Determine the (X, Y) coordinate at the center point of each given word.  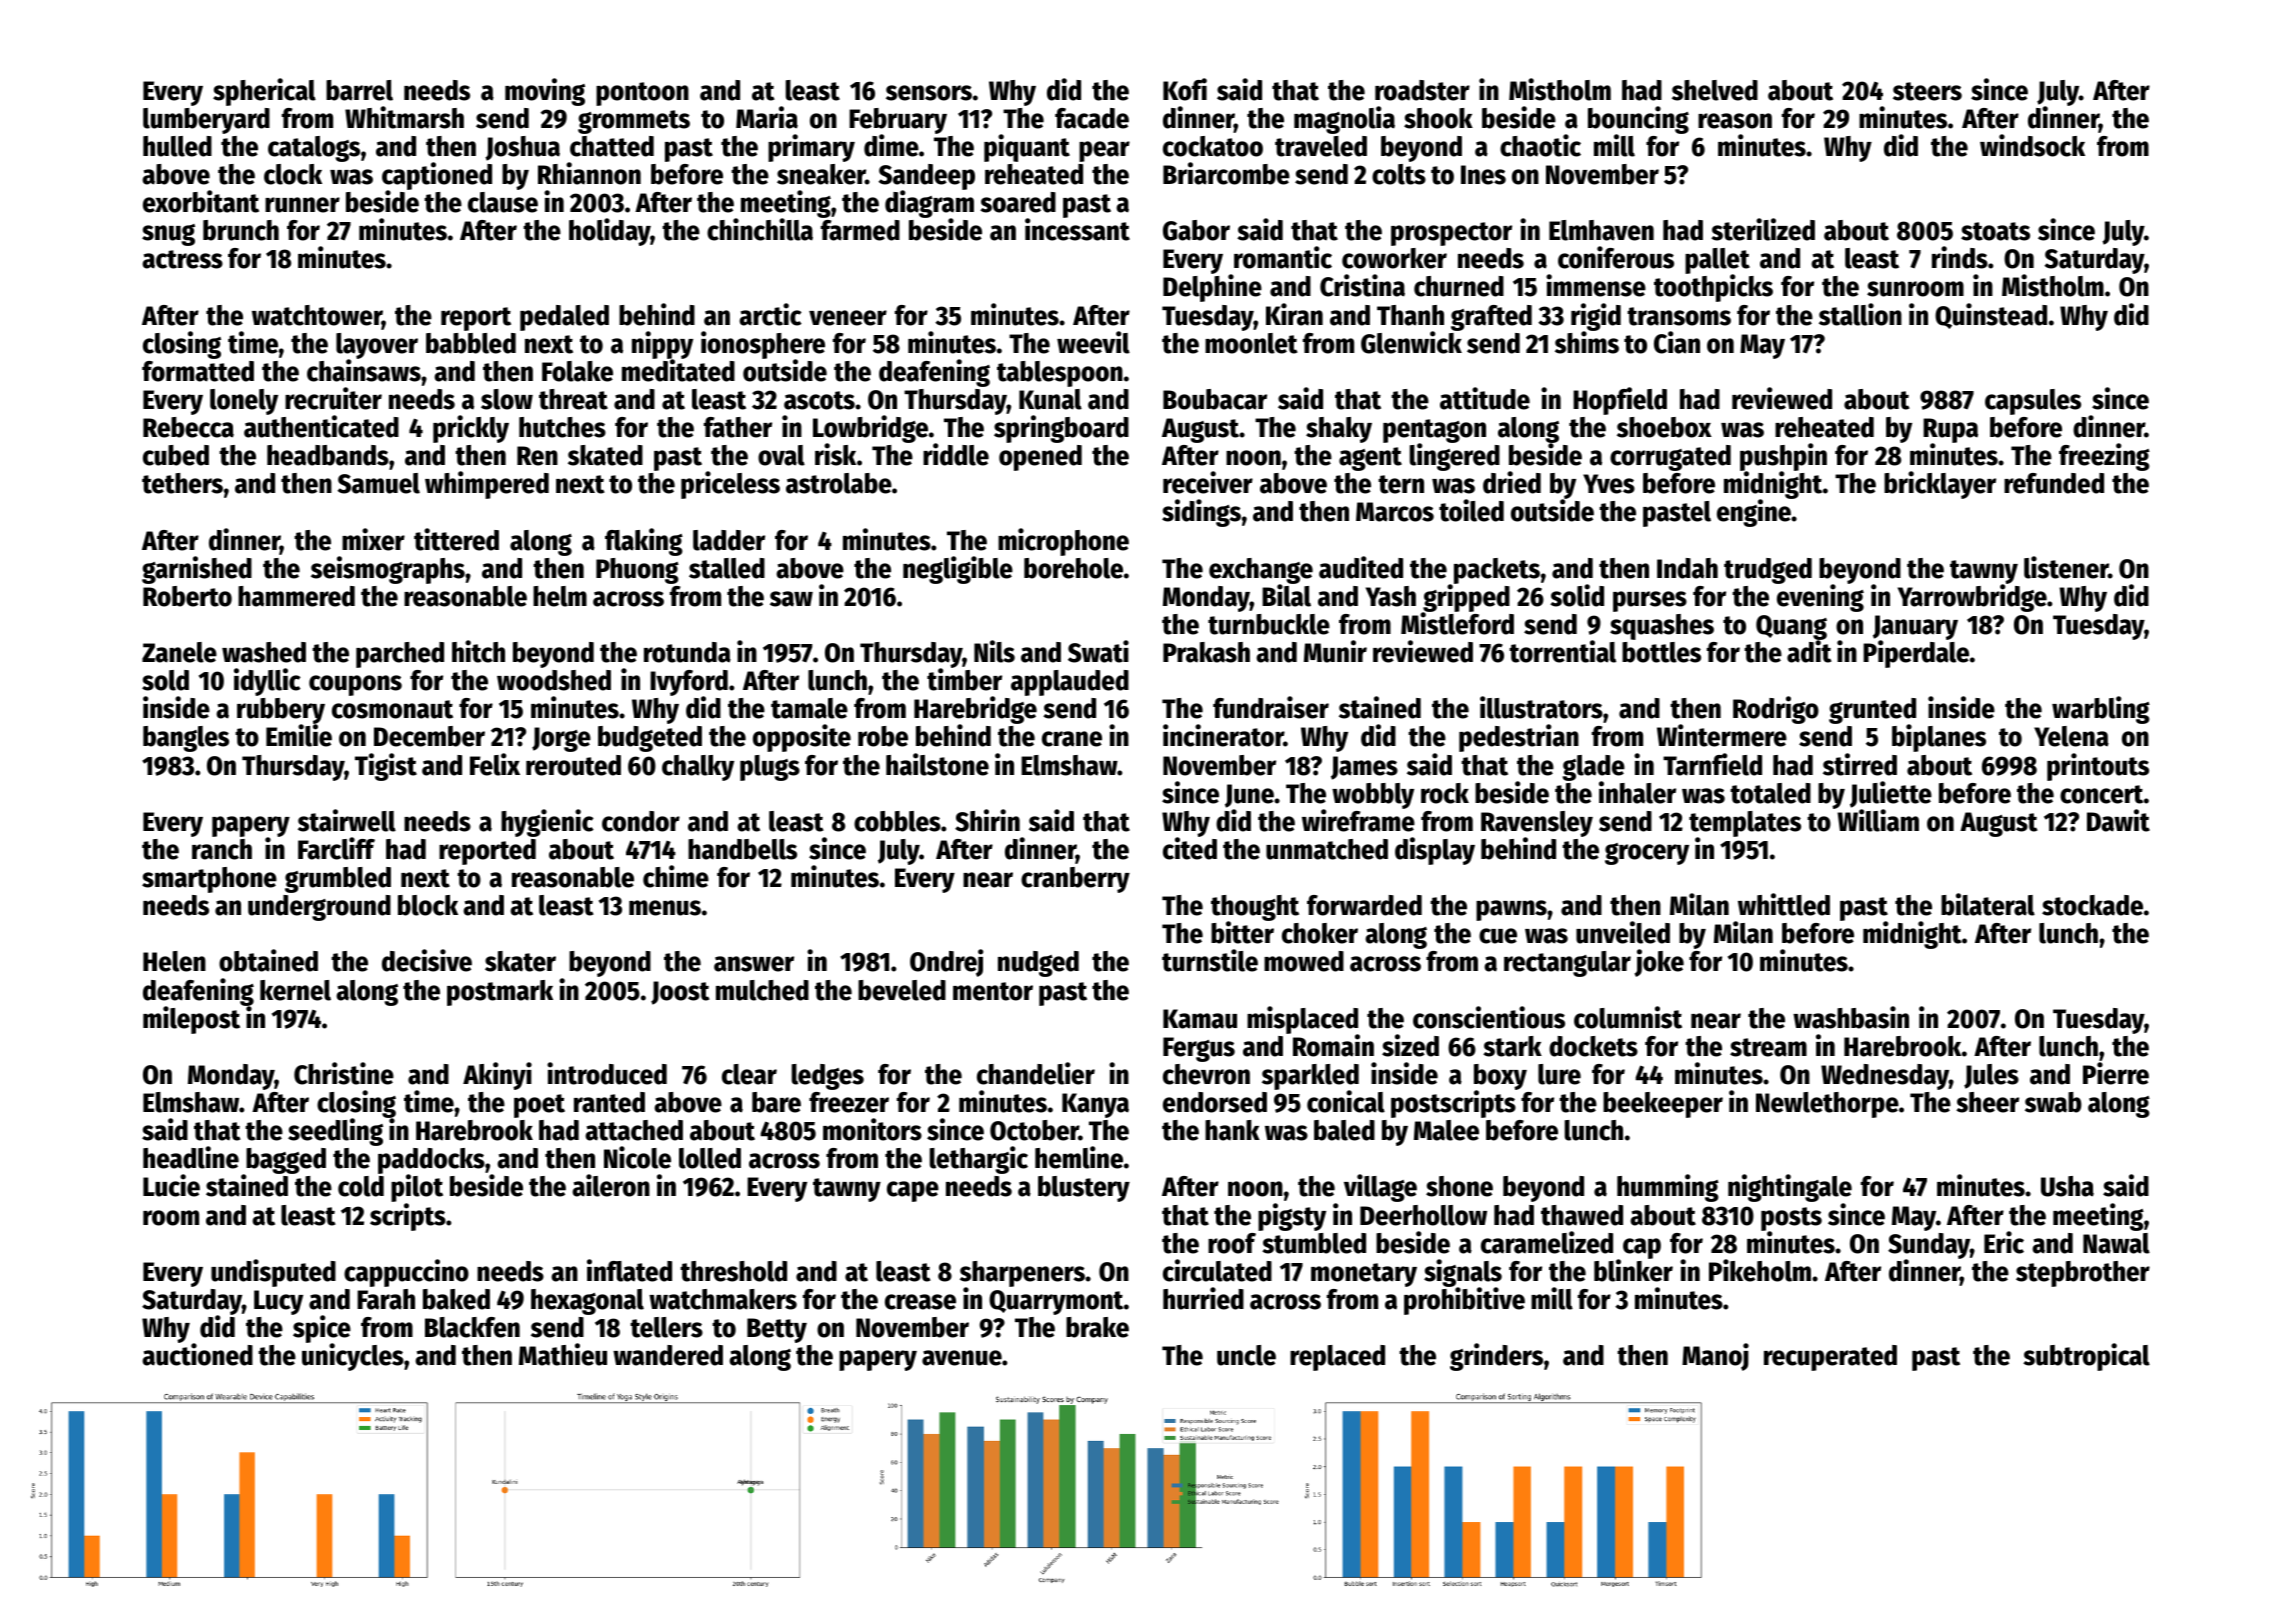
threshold (733, 1271)
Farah (386, 1299)
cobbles (897, 821)
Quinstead (1991, 316)
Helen (174, 961)
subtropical (2086, 1357)
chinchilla (760, 229)
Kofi (1185, 89)
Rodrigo (1776, 710)
